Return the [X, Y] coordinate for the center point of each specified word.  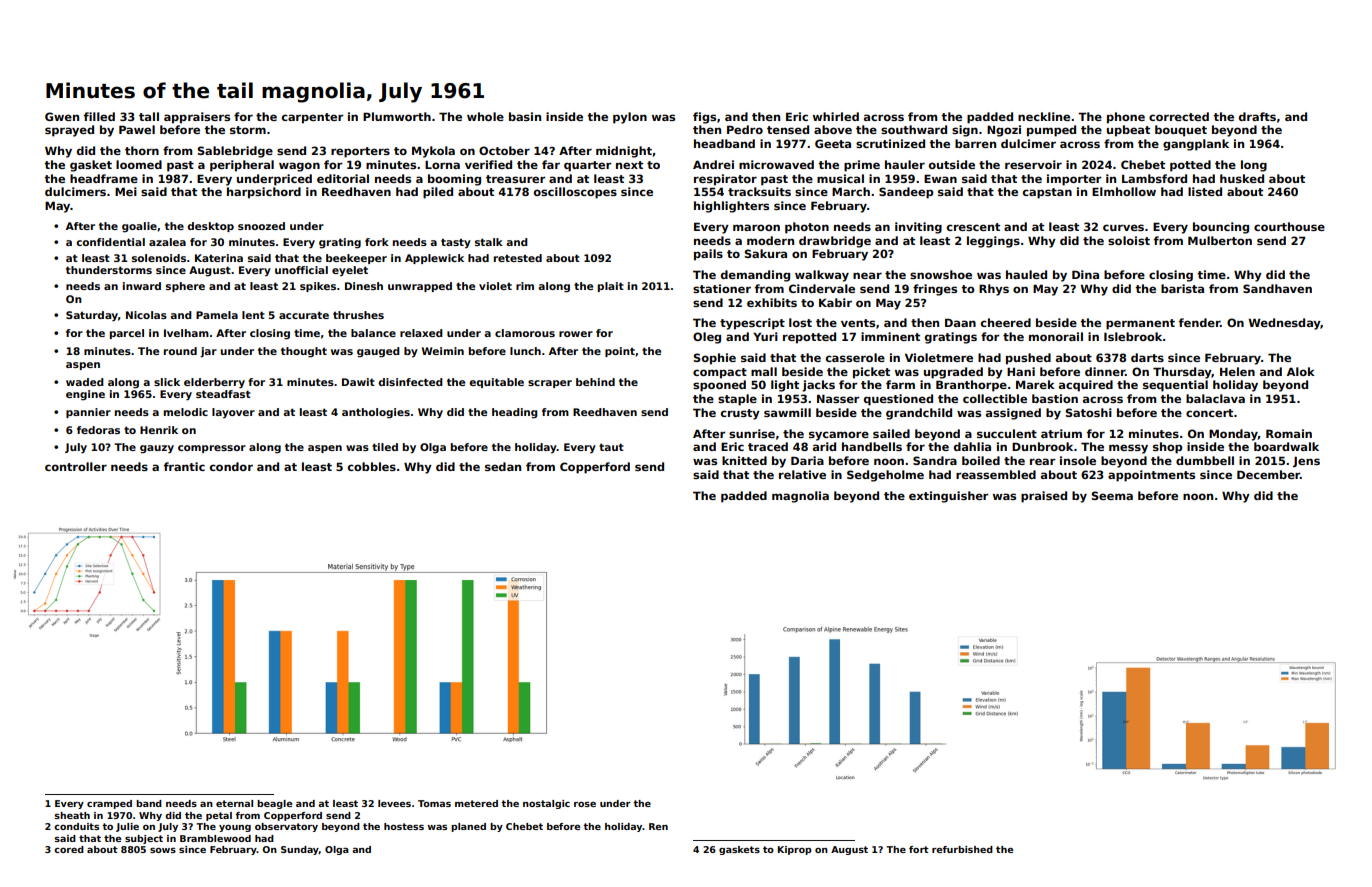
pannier [88, 413]
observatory [286, 827]
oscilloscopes [575, 193]
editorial [343, 178]
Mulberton [1220, 240]
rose [585, 804]
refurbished [962, 849]
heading [515, 413]
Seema [1112, 495]
